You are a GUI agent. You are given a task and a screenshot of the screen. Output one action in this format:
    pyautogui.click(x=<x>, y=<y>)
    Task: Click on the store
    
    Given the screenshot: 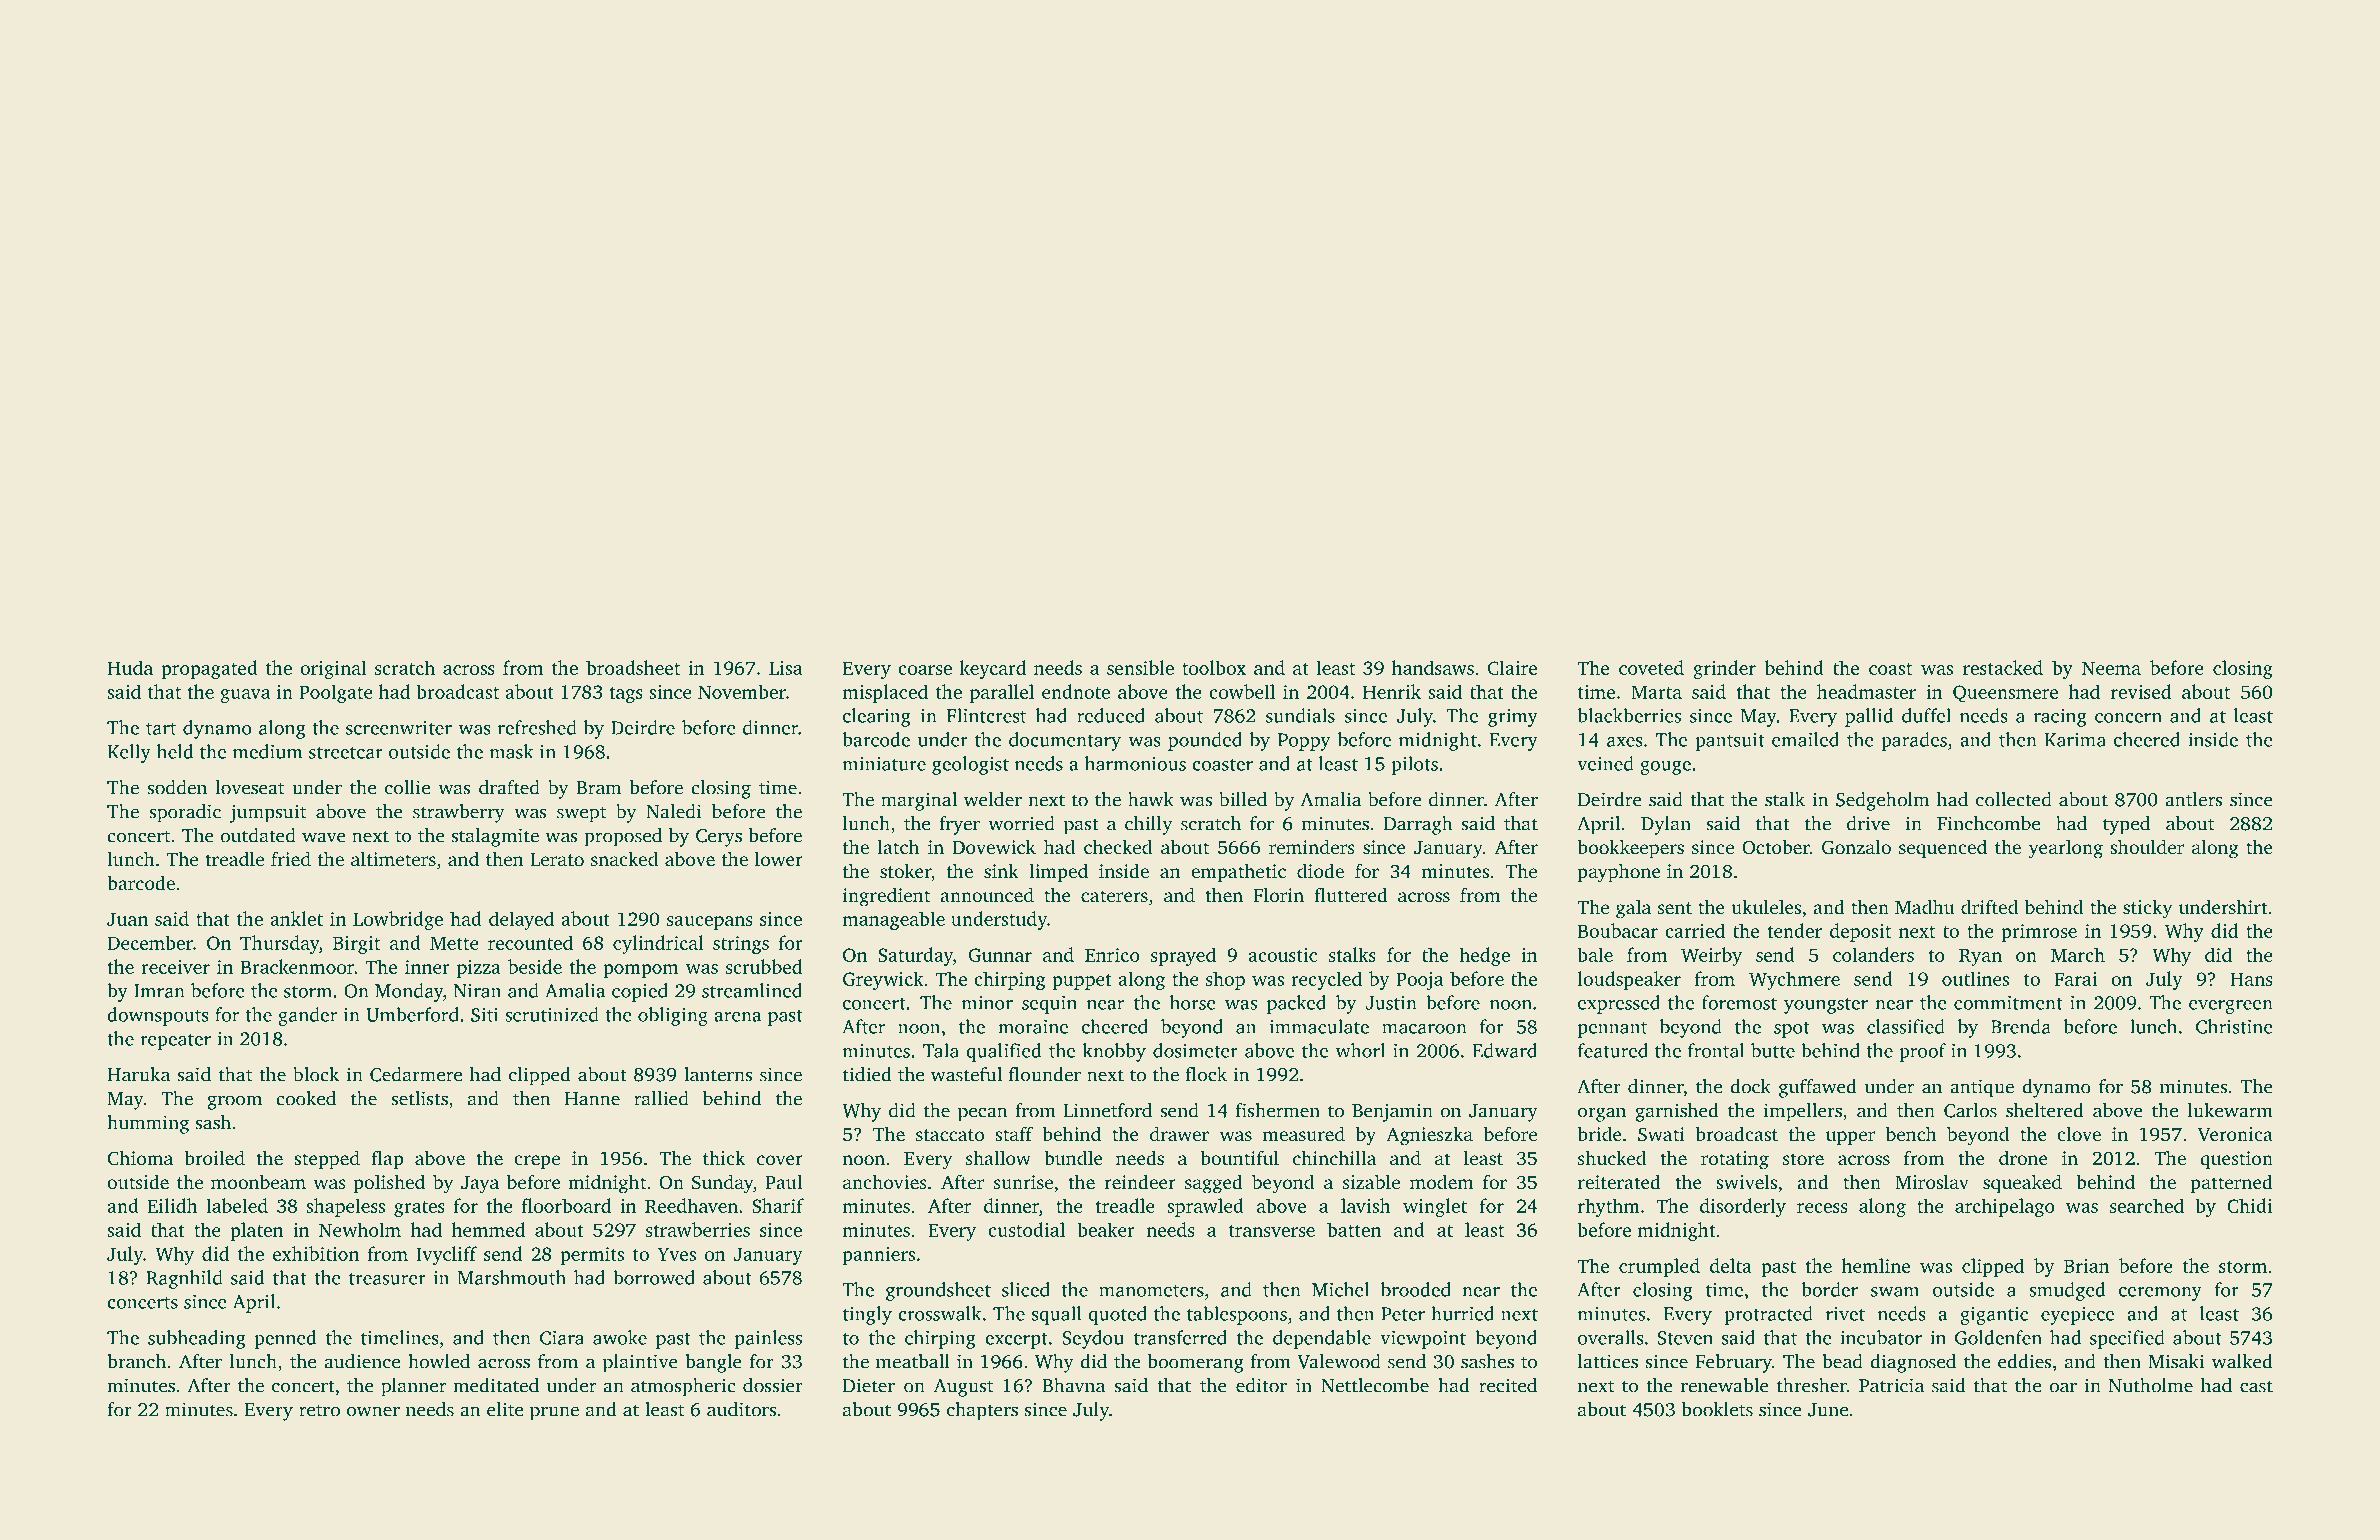 What is the action you would take?
    pyautogui.click(x=1803, y=1159)
